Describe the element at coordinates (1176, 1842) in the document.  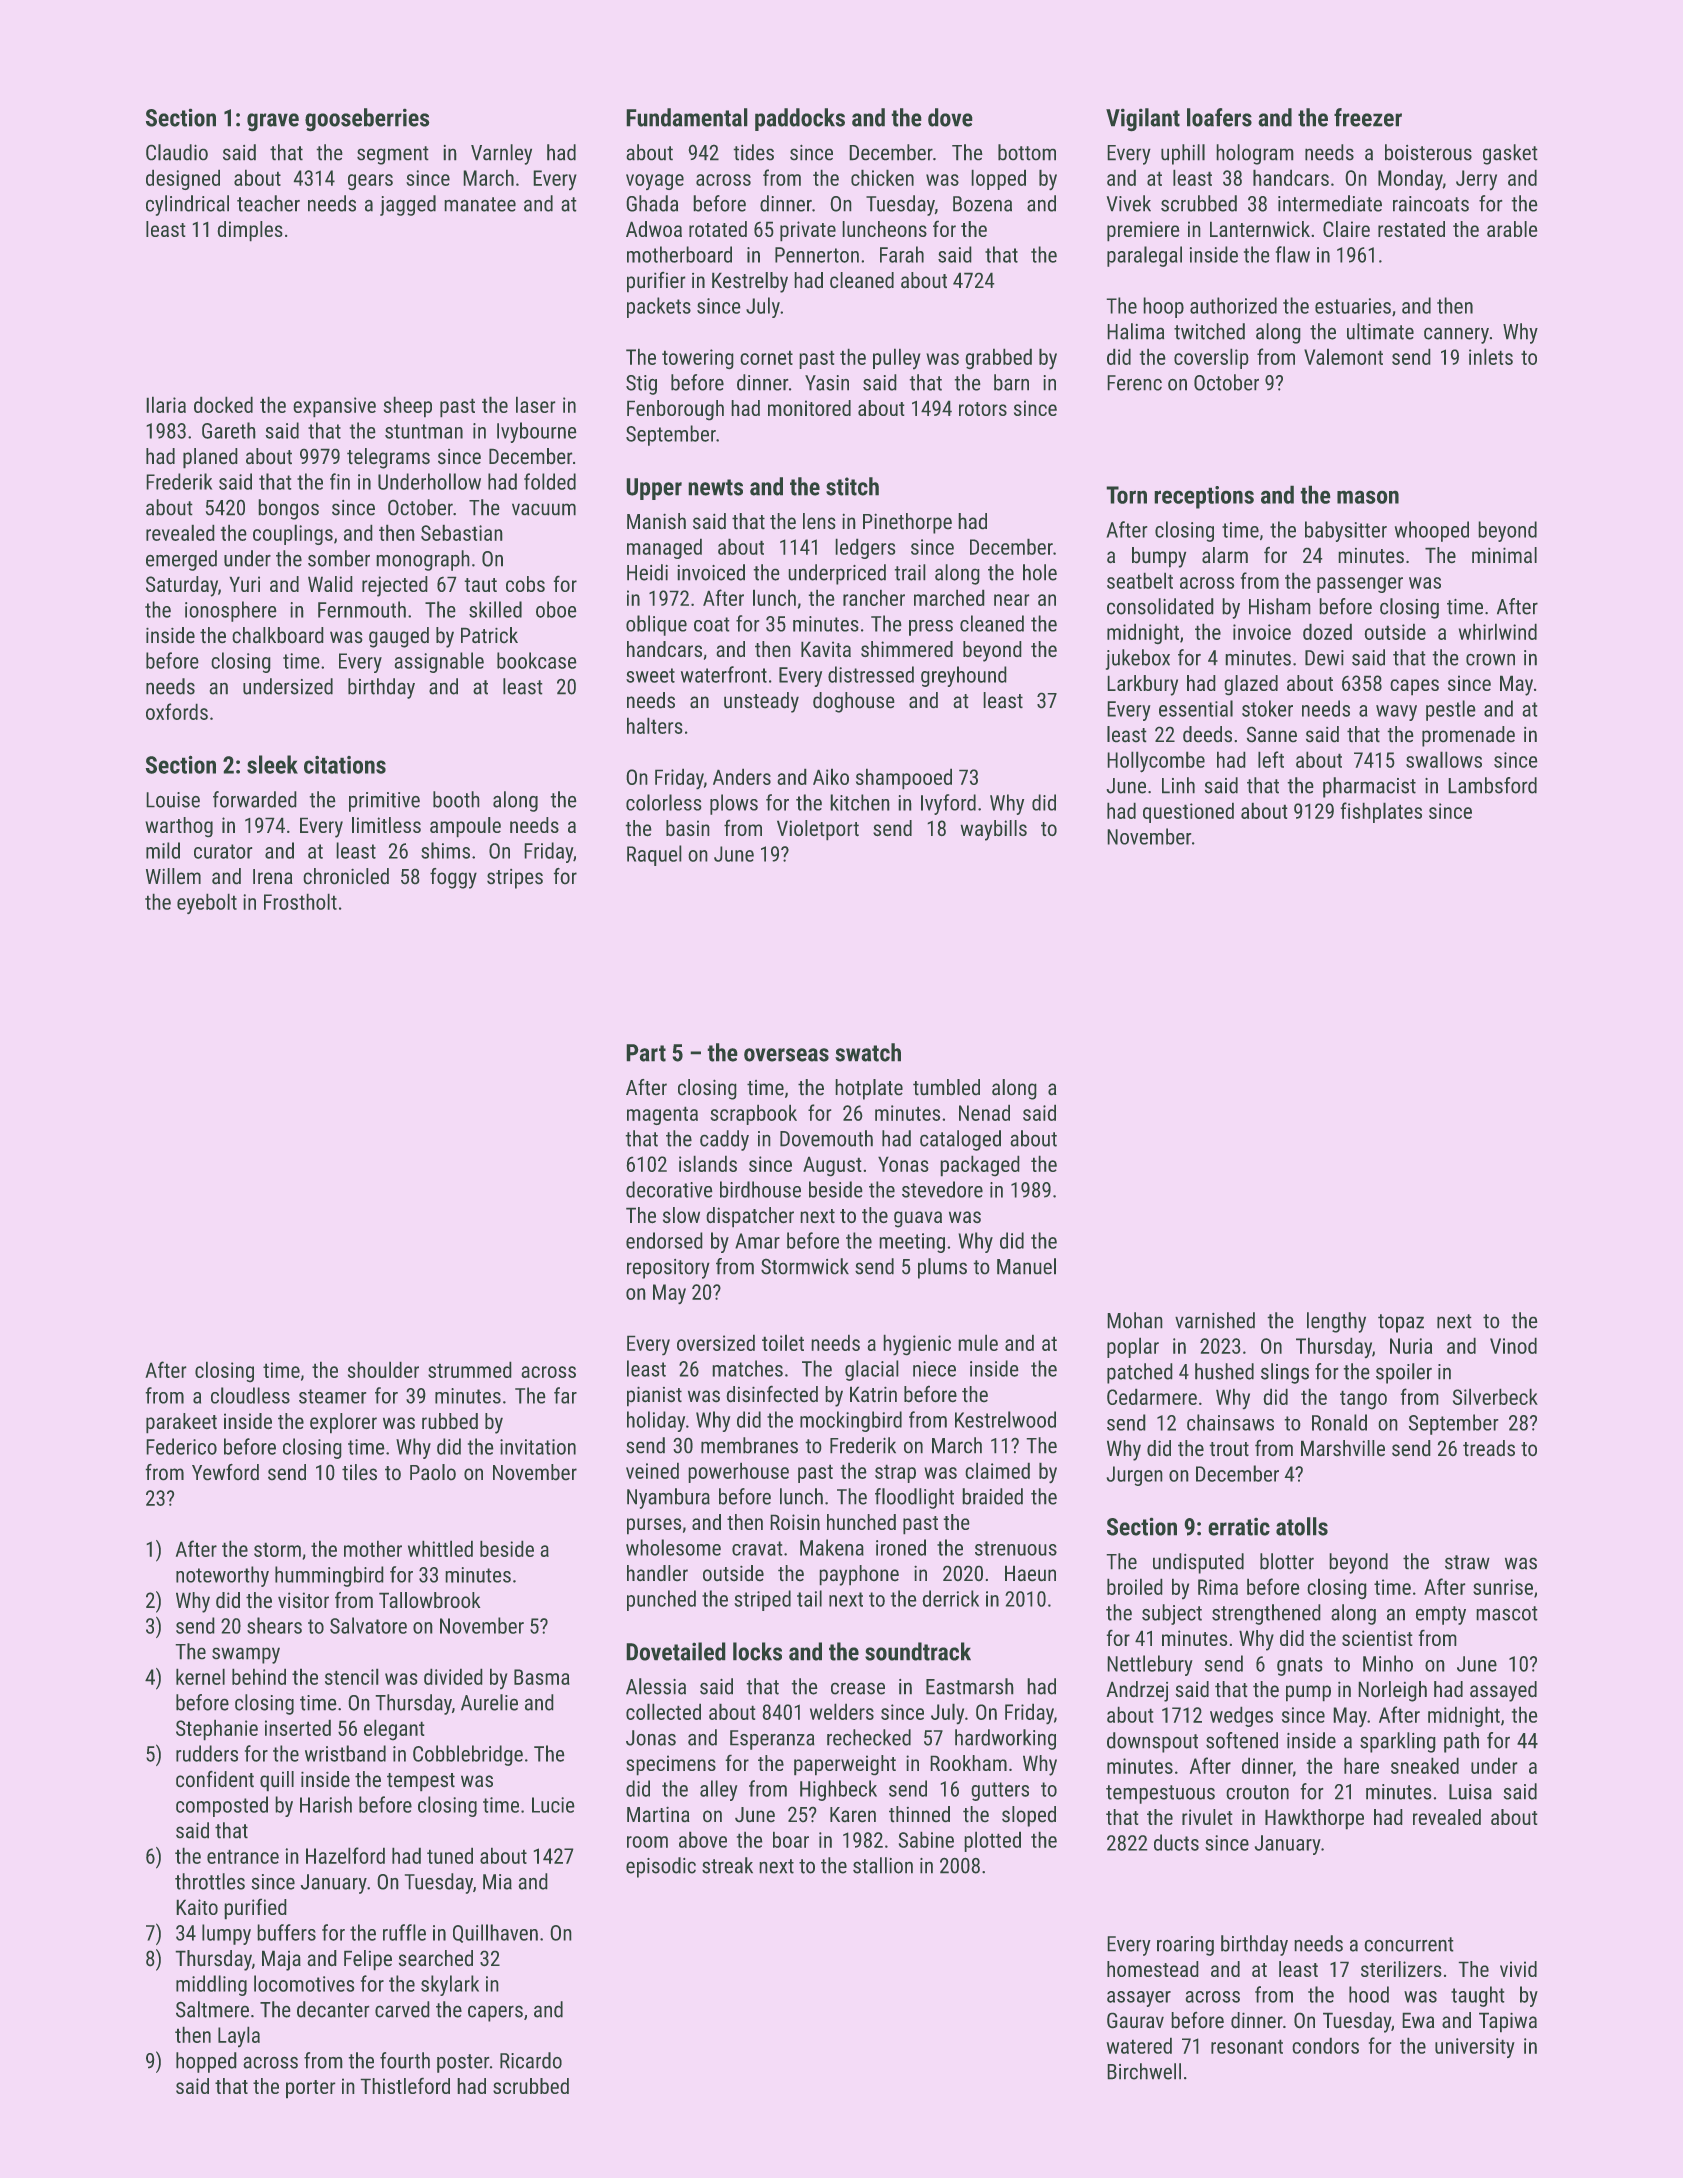
I see `ducts` at that location.
